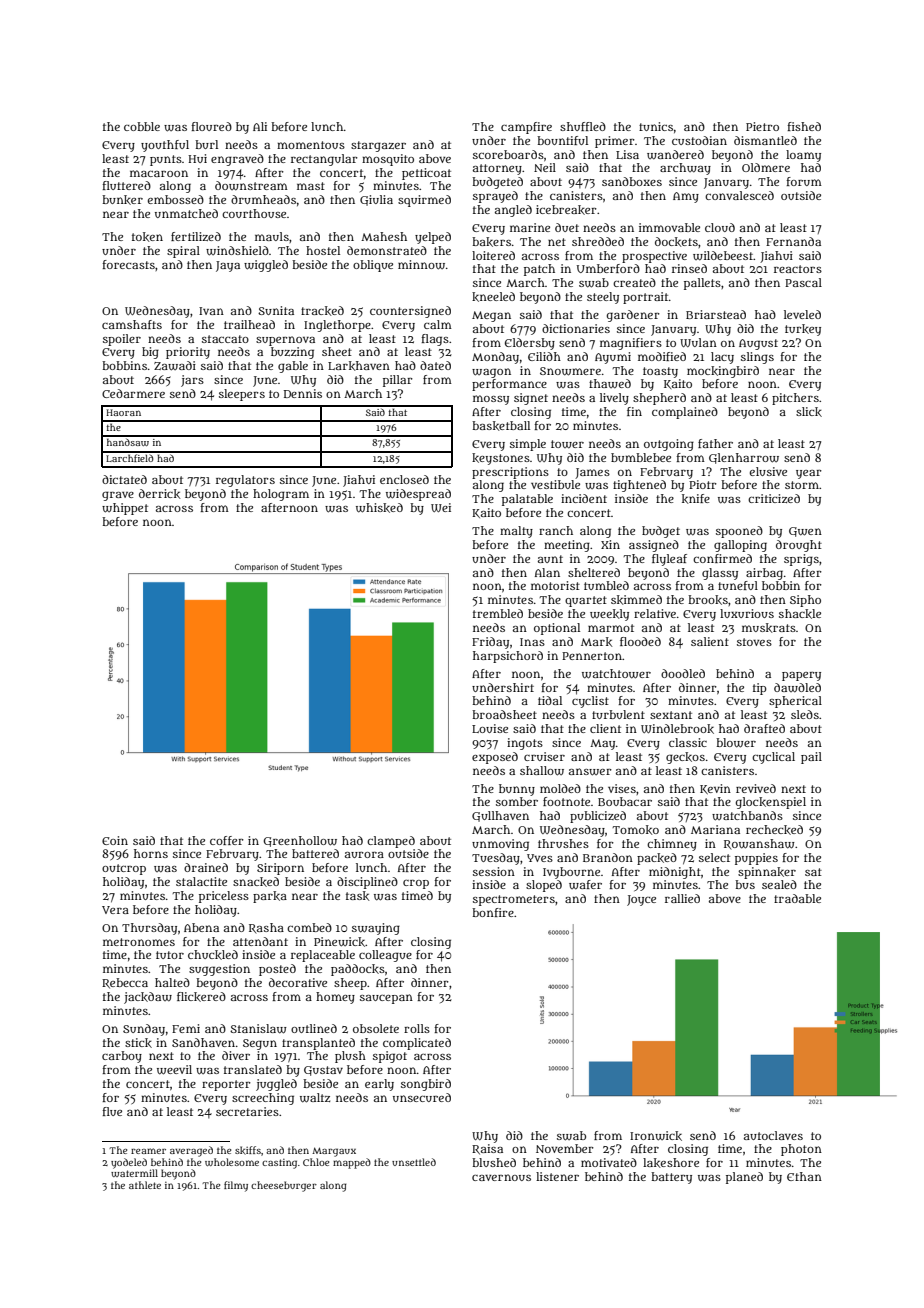 Image resolution: width=924 pixels, height=1308 pixels. I want to click on cobble, so click(142, 126).
